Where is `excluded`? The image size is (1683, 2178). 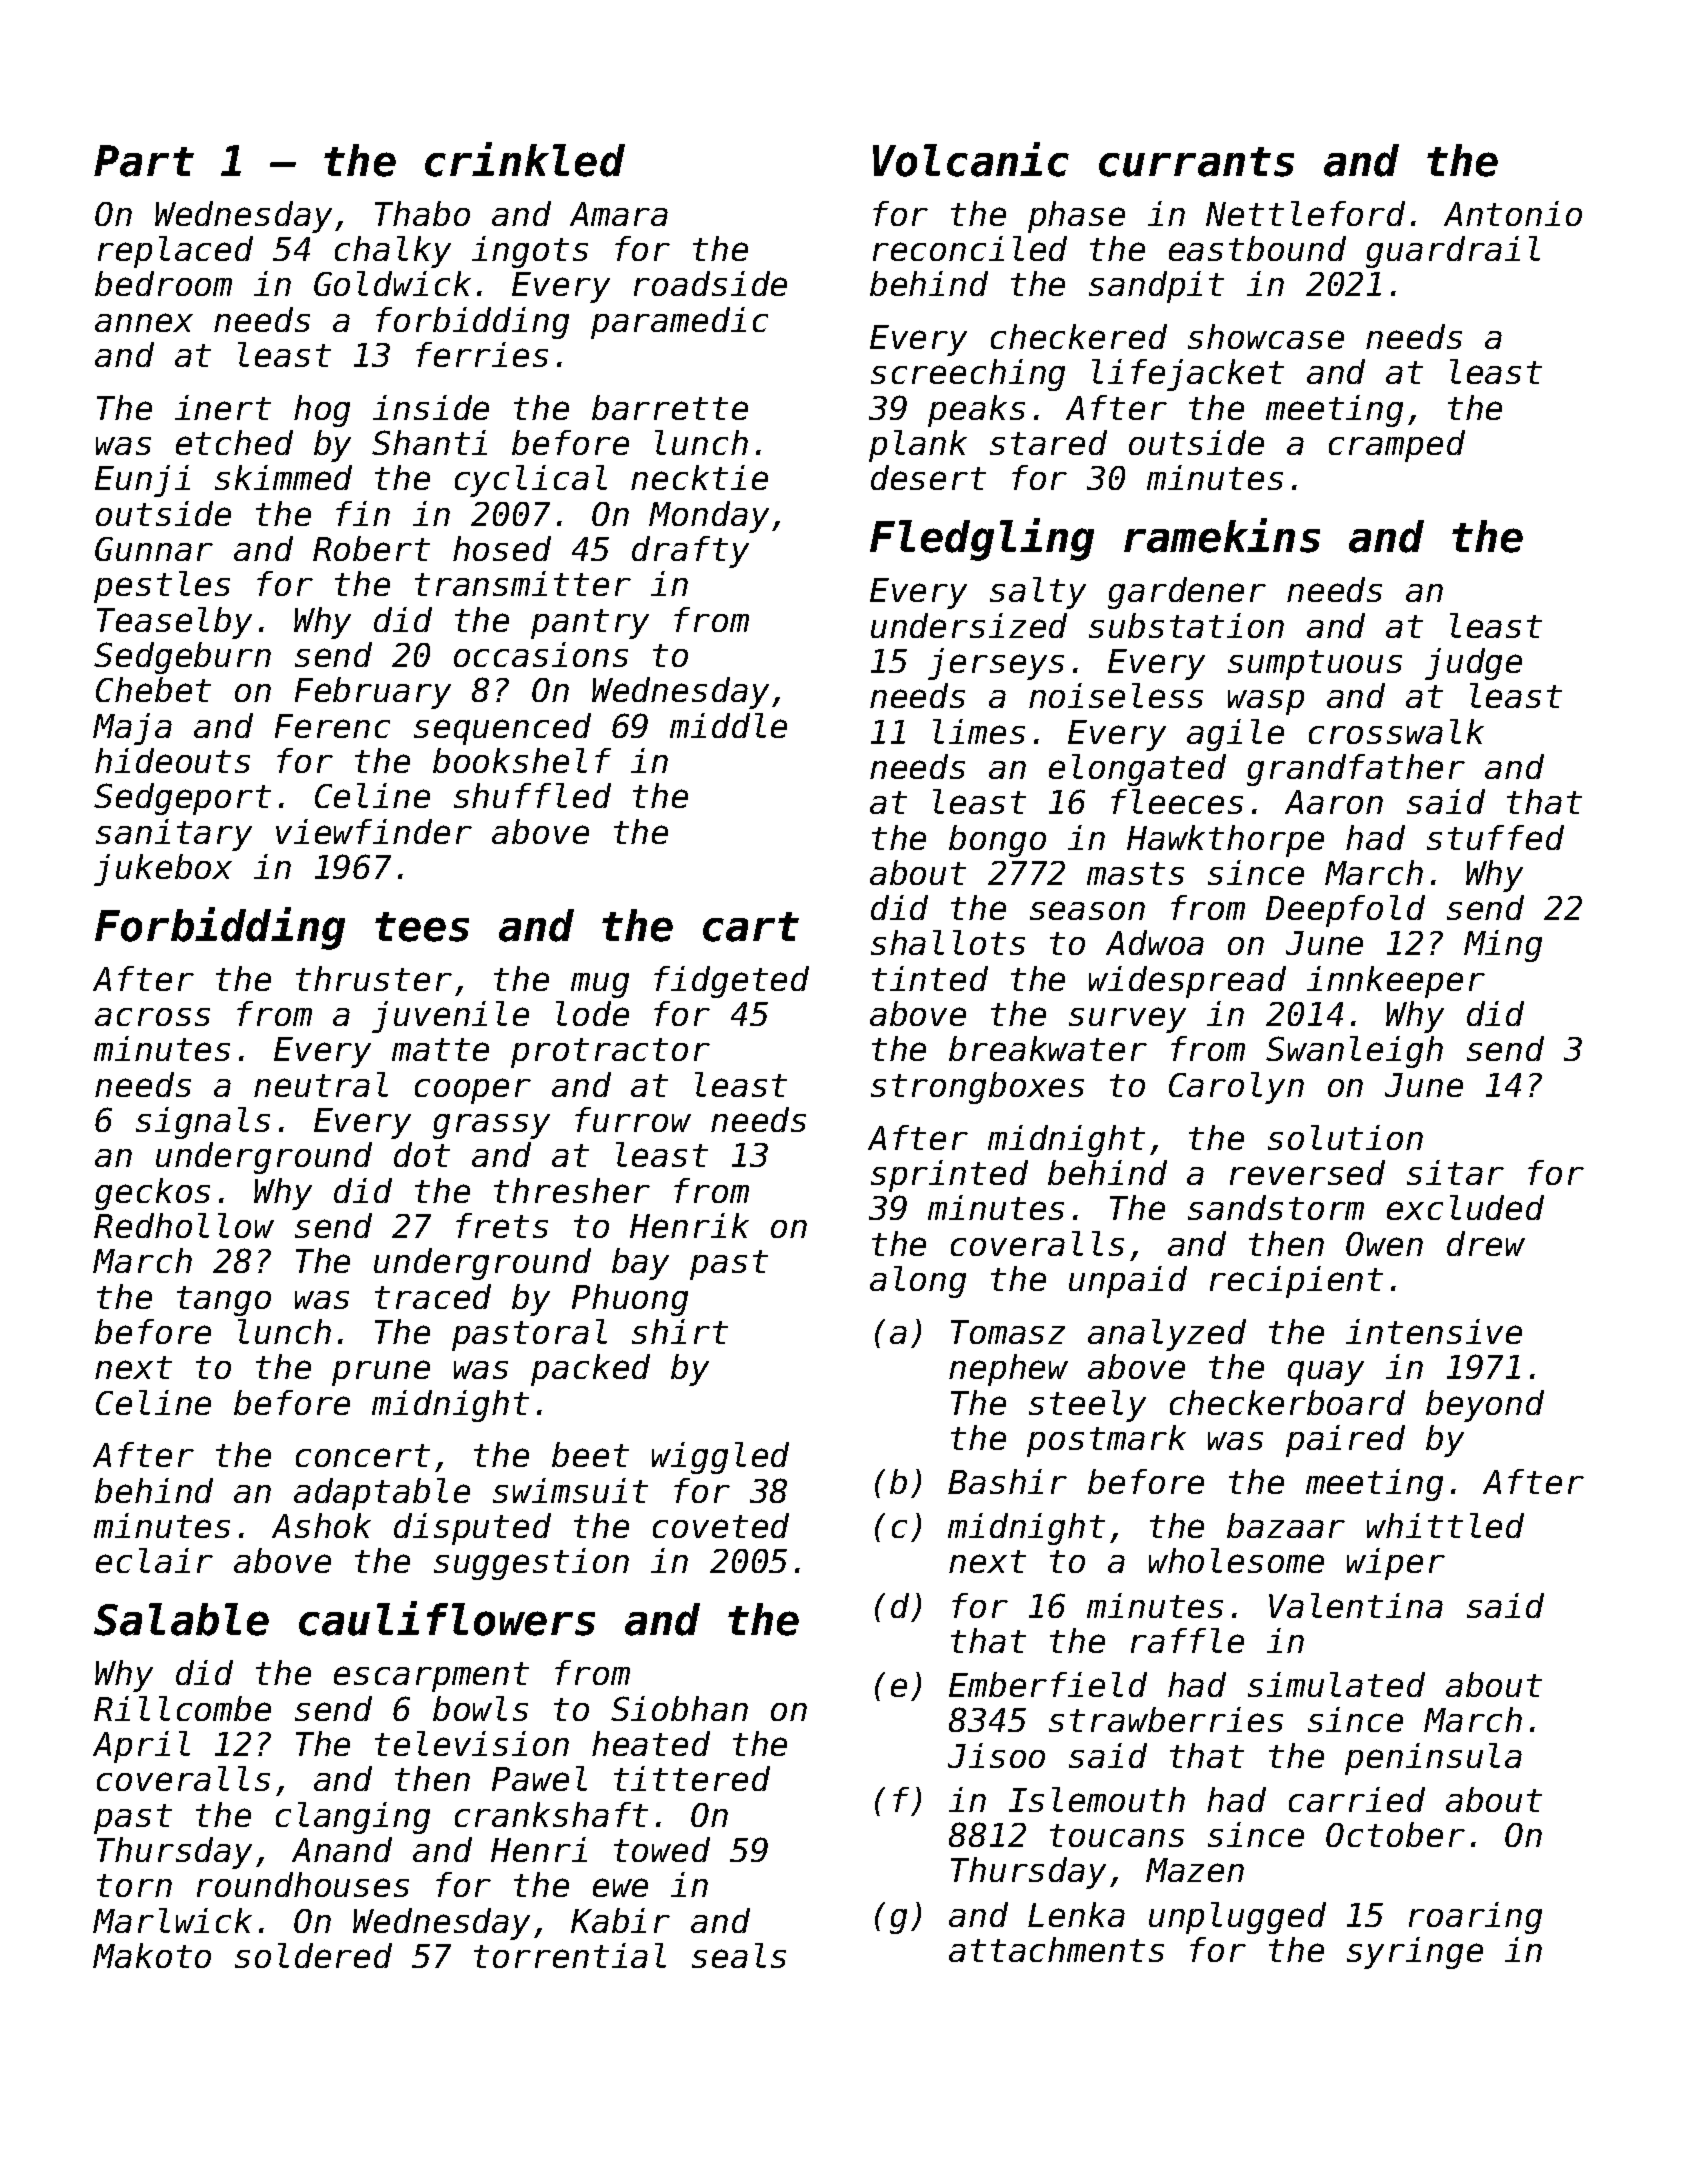 excluded is located at coordinates (1465, 1207).
